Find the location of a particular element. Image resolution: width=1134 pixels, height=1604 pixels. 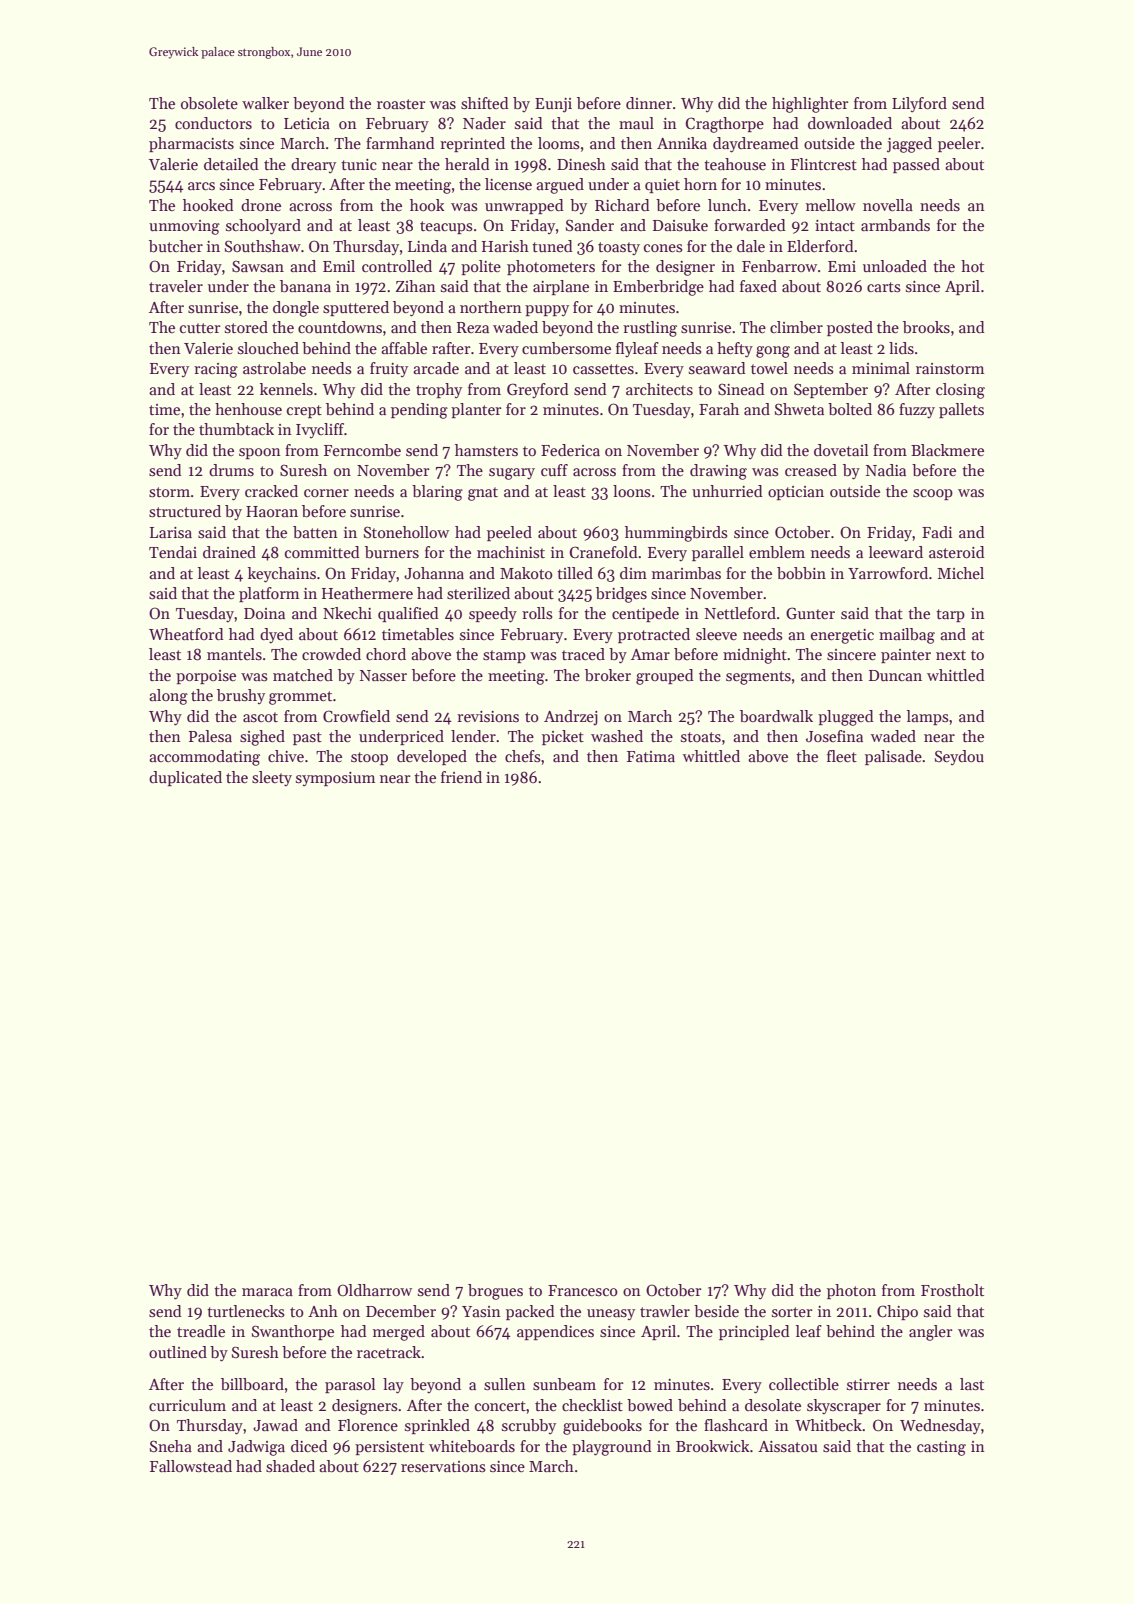

tilled is located at coordinates (575, 573).
